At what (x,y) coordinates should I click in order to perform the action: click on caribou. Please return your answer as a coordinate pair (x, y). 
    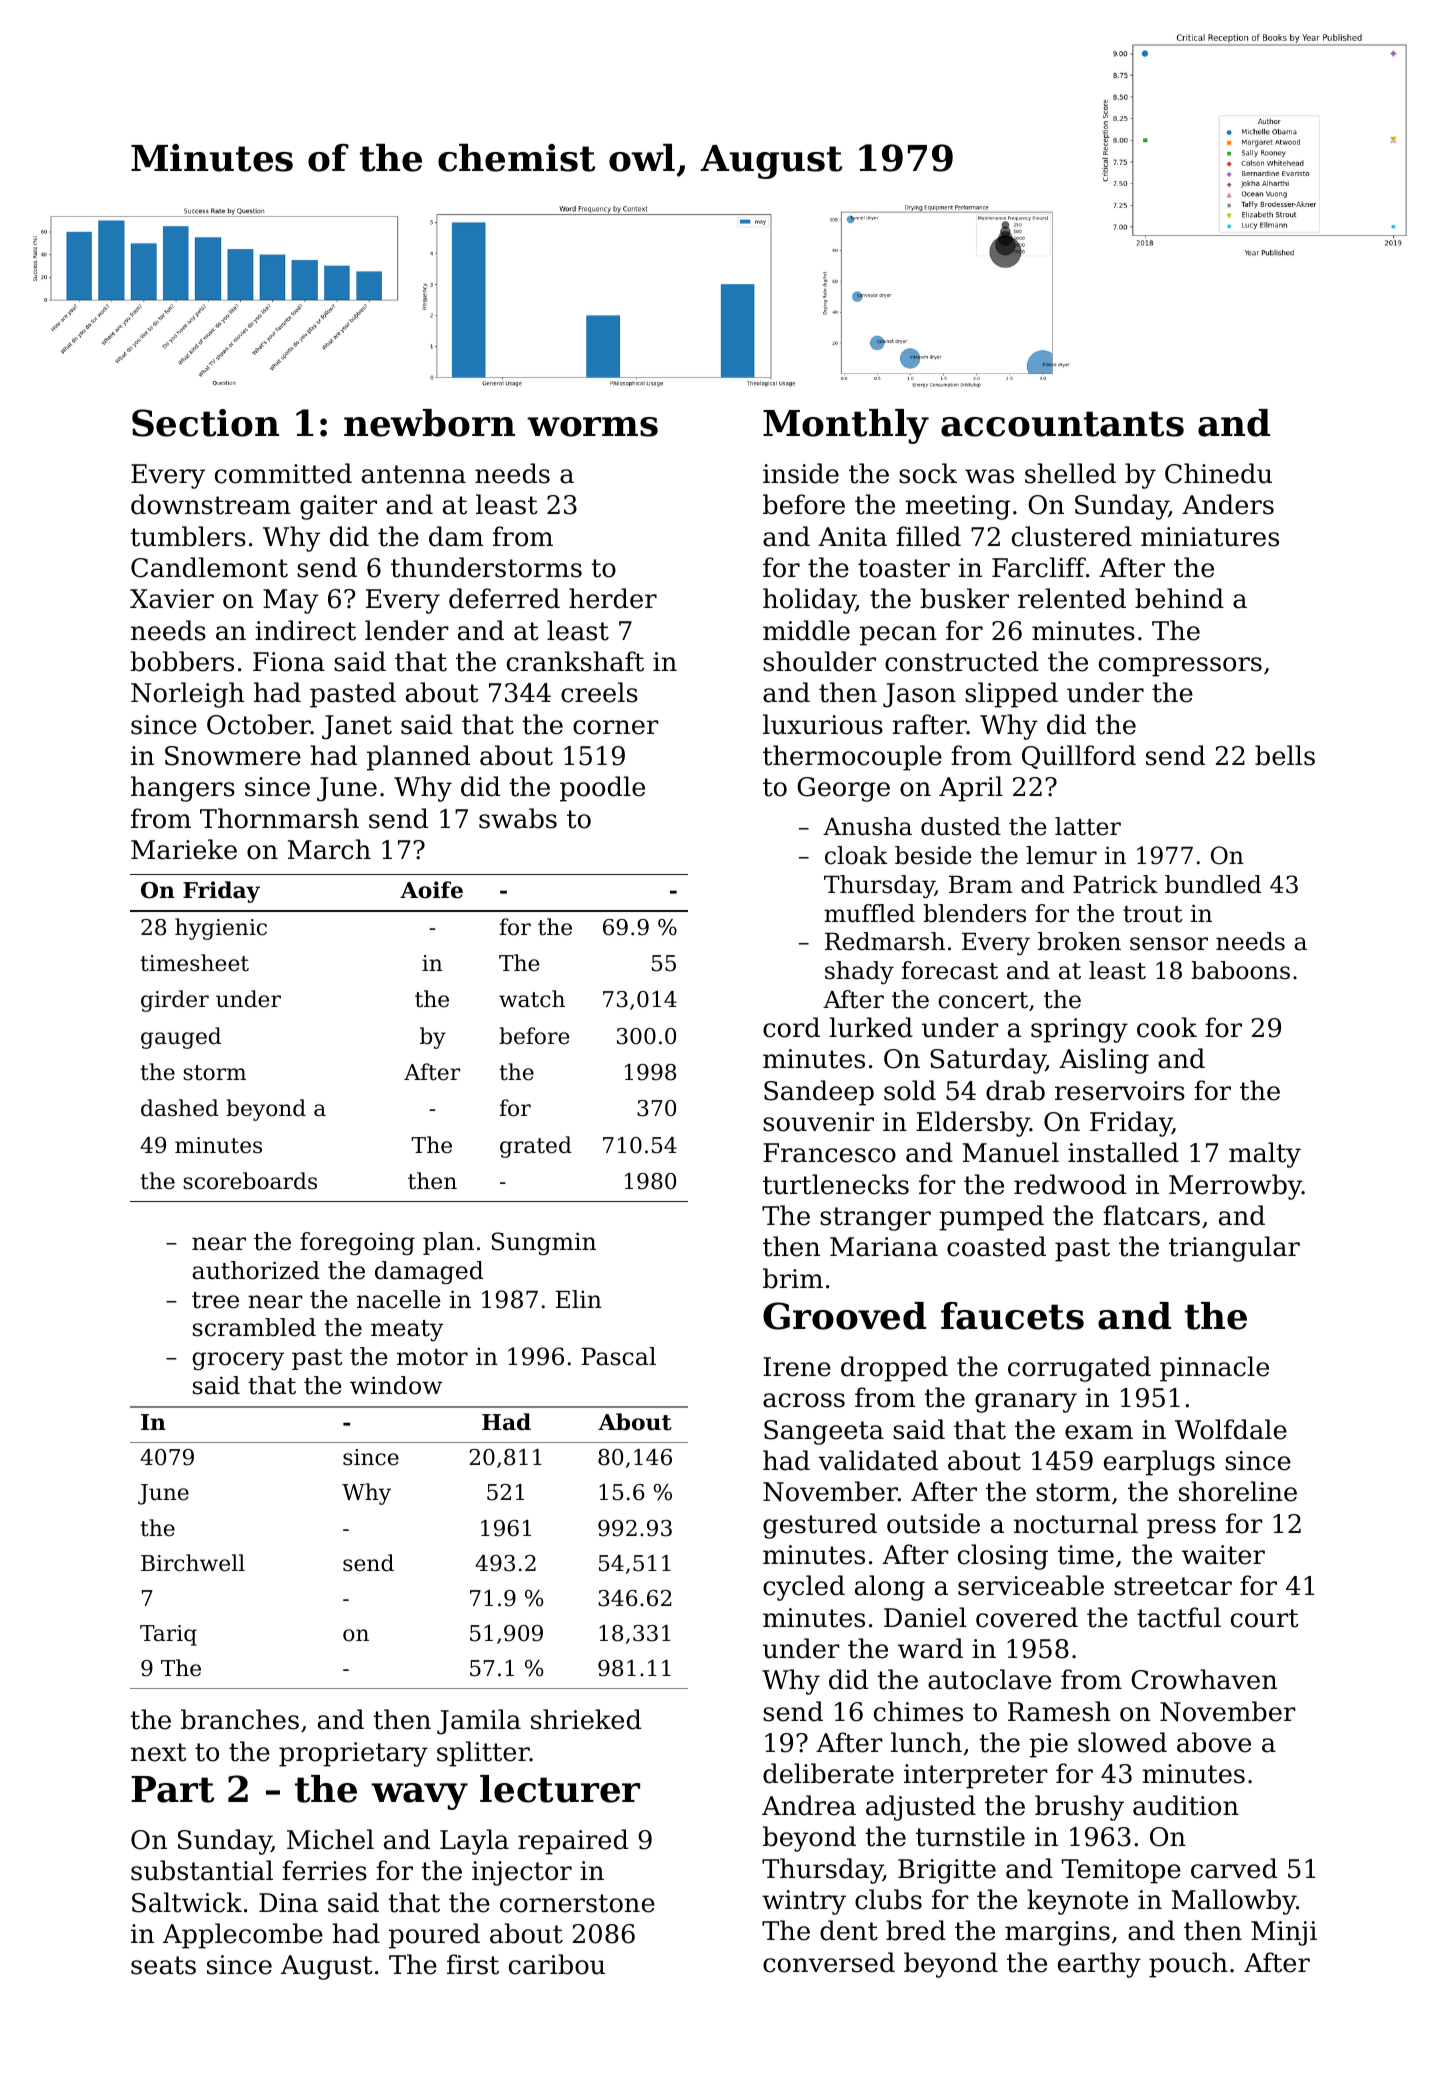
    Looking at the image, I should click on (557, 1964).
